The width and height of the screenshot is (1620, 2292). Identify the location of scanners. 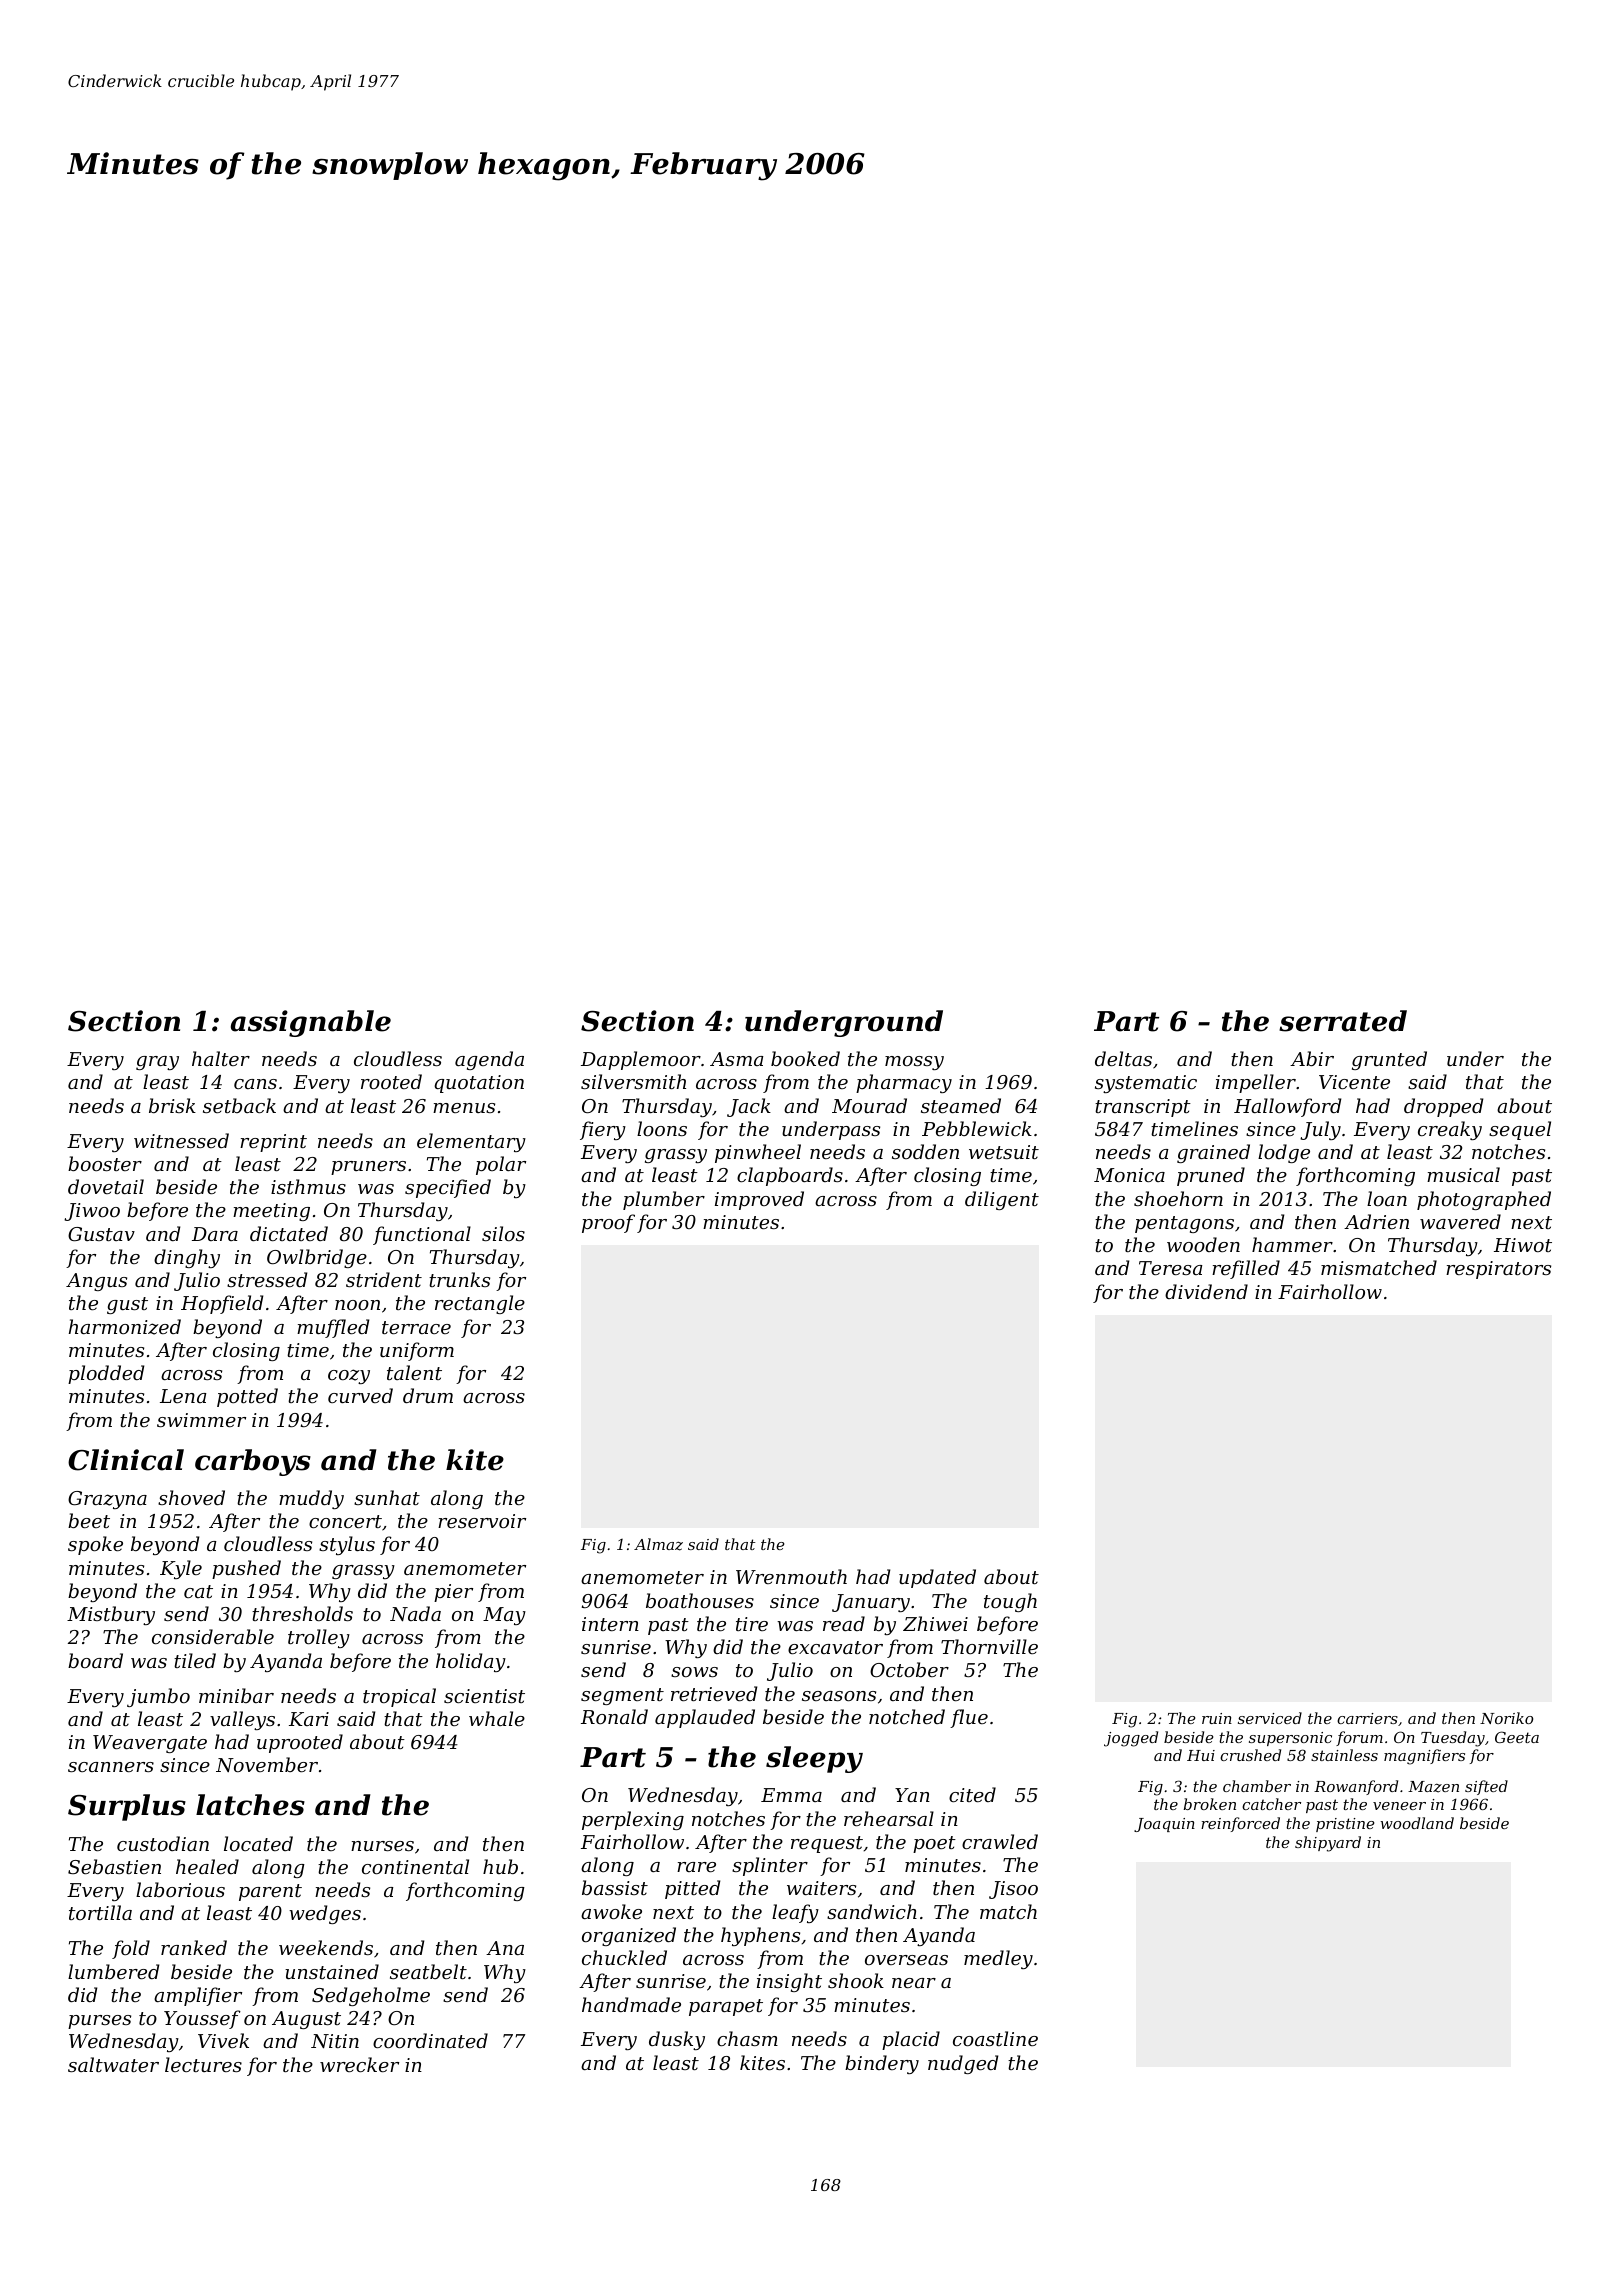
(111, 1767).
